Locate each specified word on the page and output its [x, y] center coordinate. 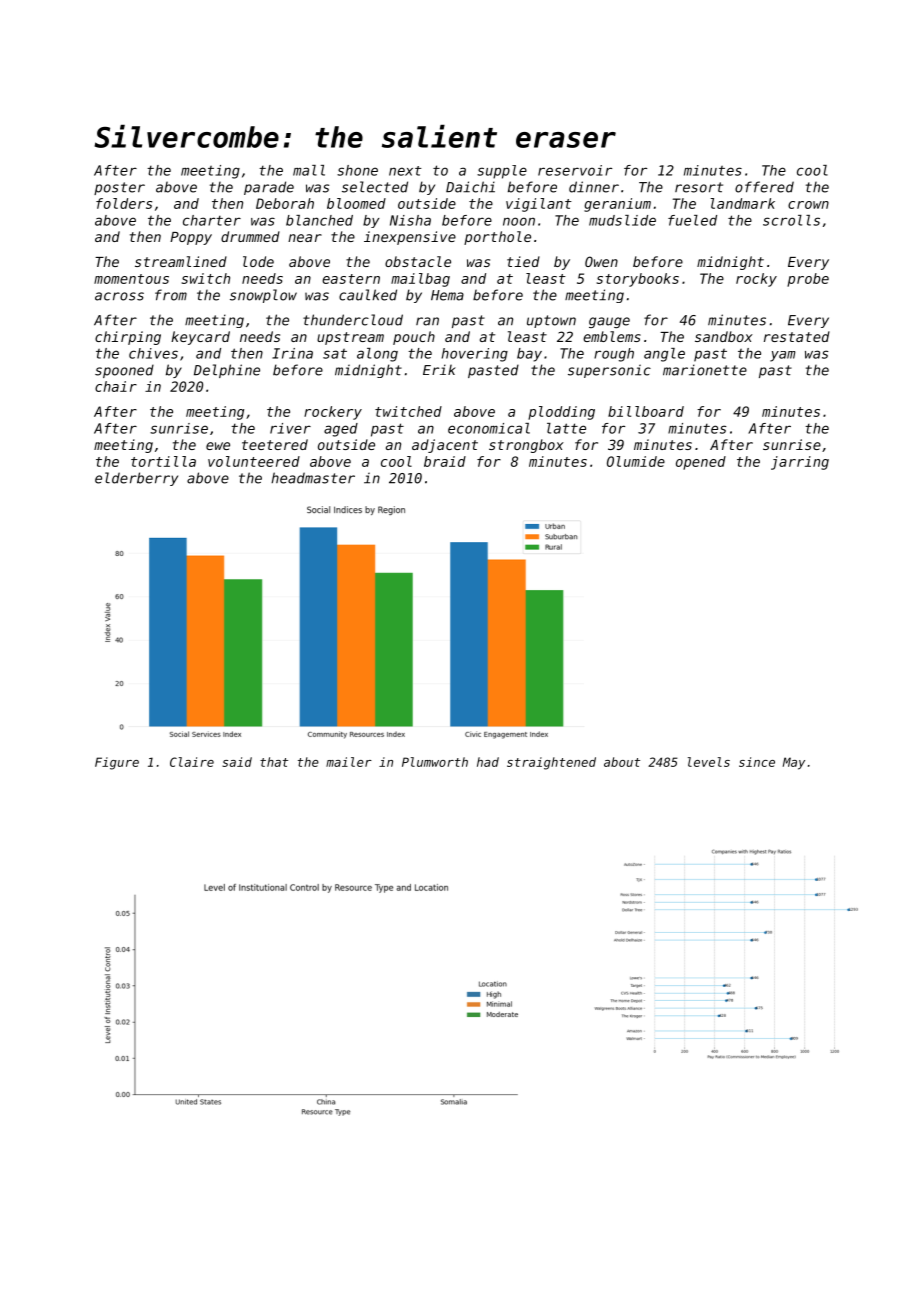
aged [341, 430]
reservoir [575, 170]
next [405, 171]
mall [309, 170]
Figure [117, 763]
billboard [646, 411]
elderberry [136, 479]
